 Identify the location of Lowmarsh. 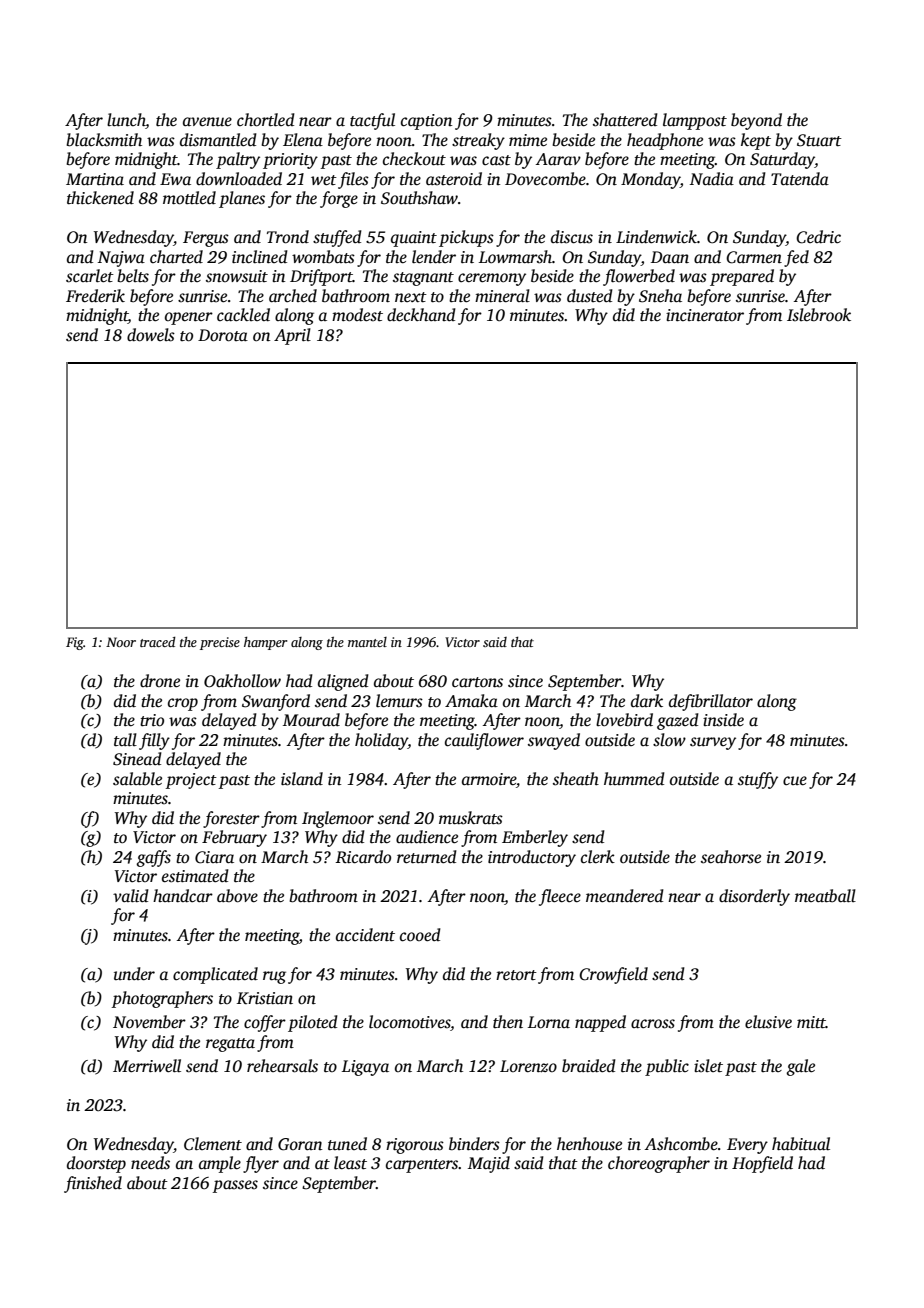
(515, 257).
